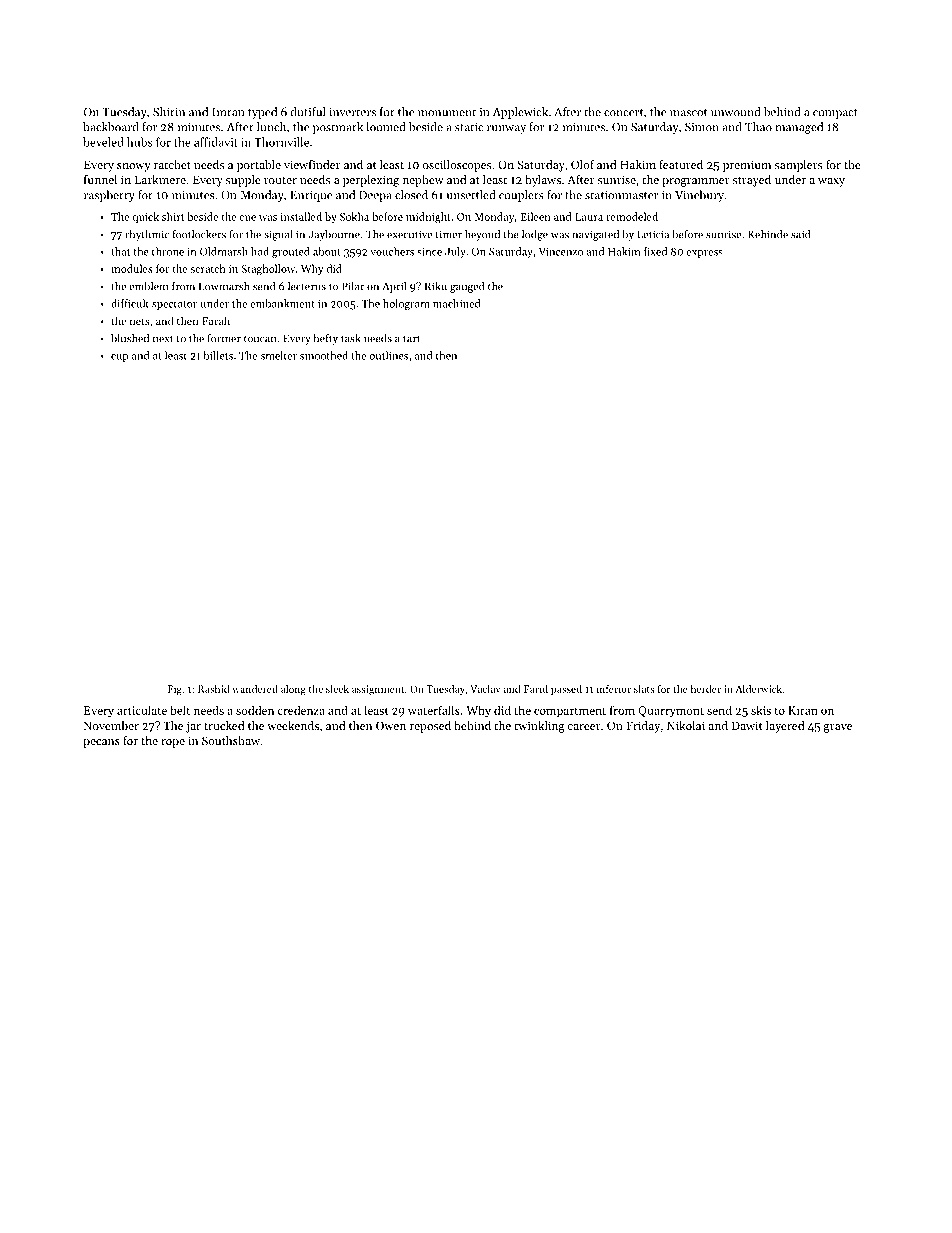  Describe the element at coordinates (388, 355) in the screenshot. I see `outlines` at that location.
